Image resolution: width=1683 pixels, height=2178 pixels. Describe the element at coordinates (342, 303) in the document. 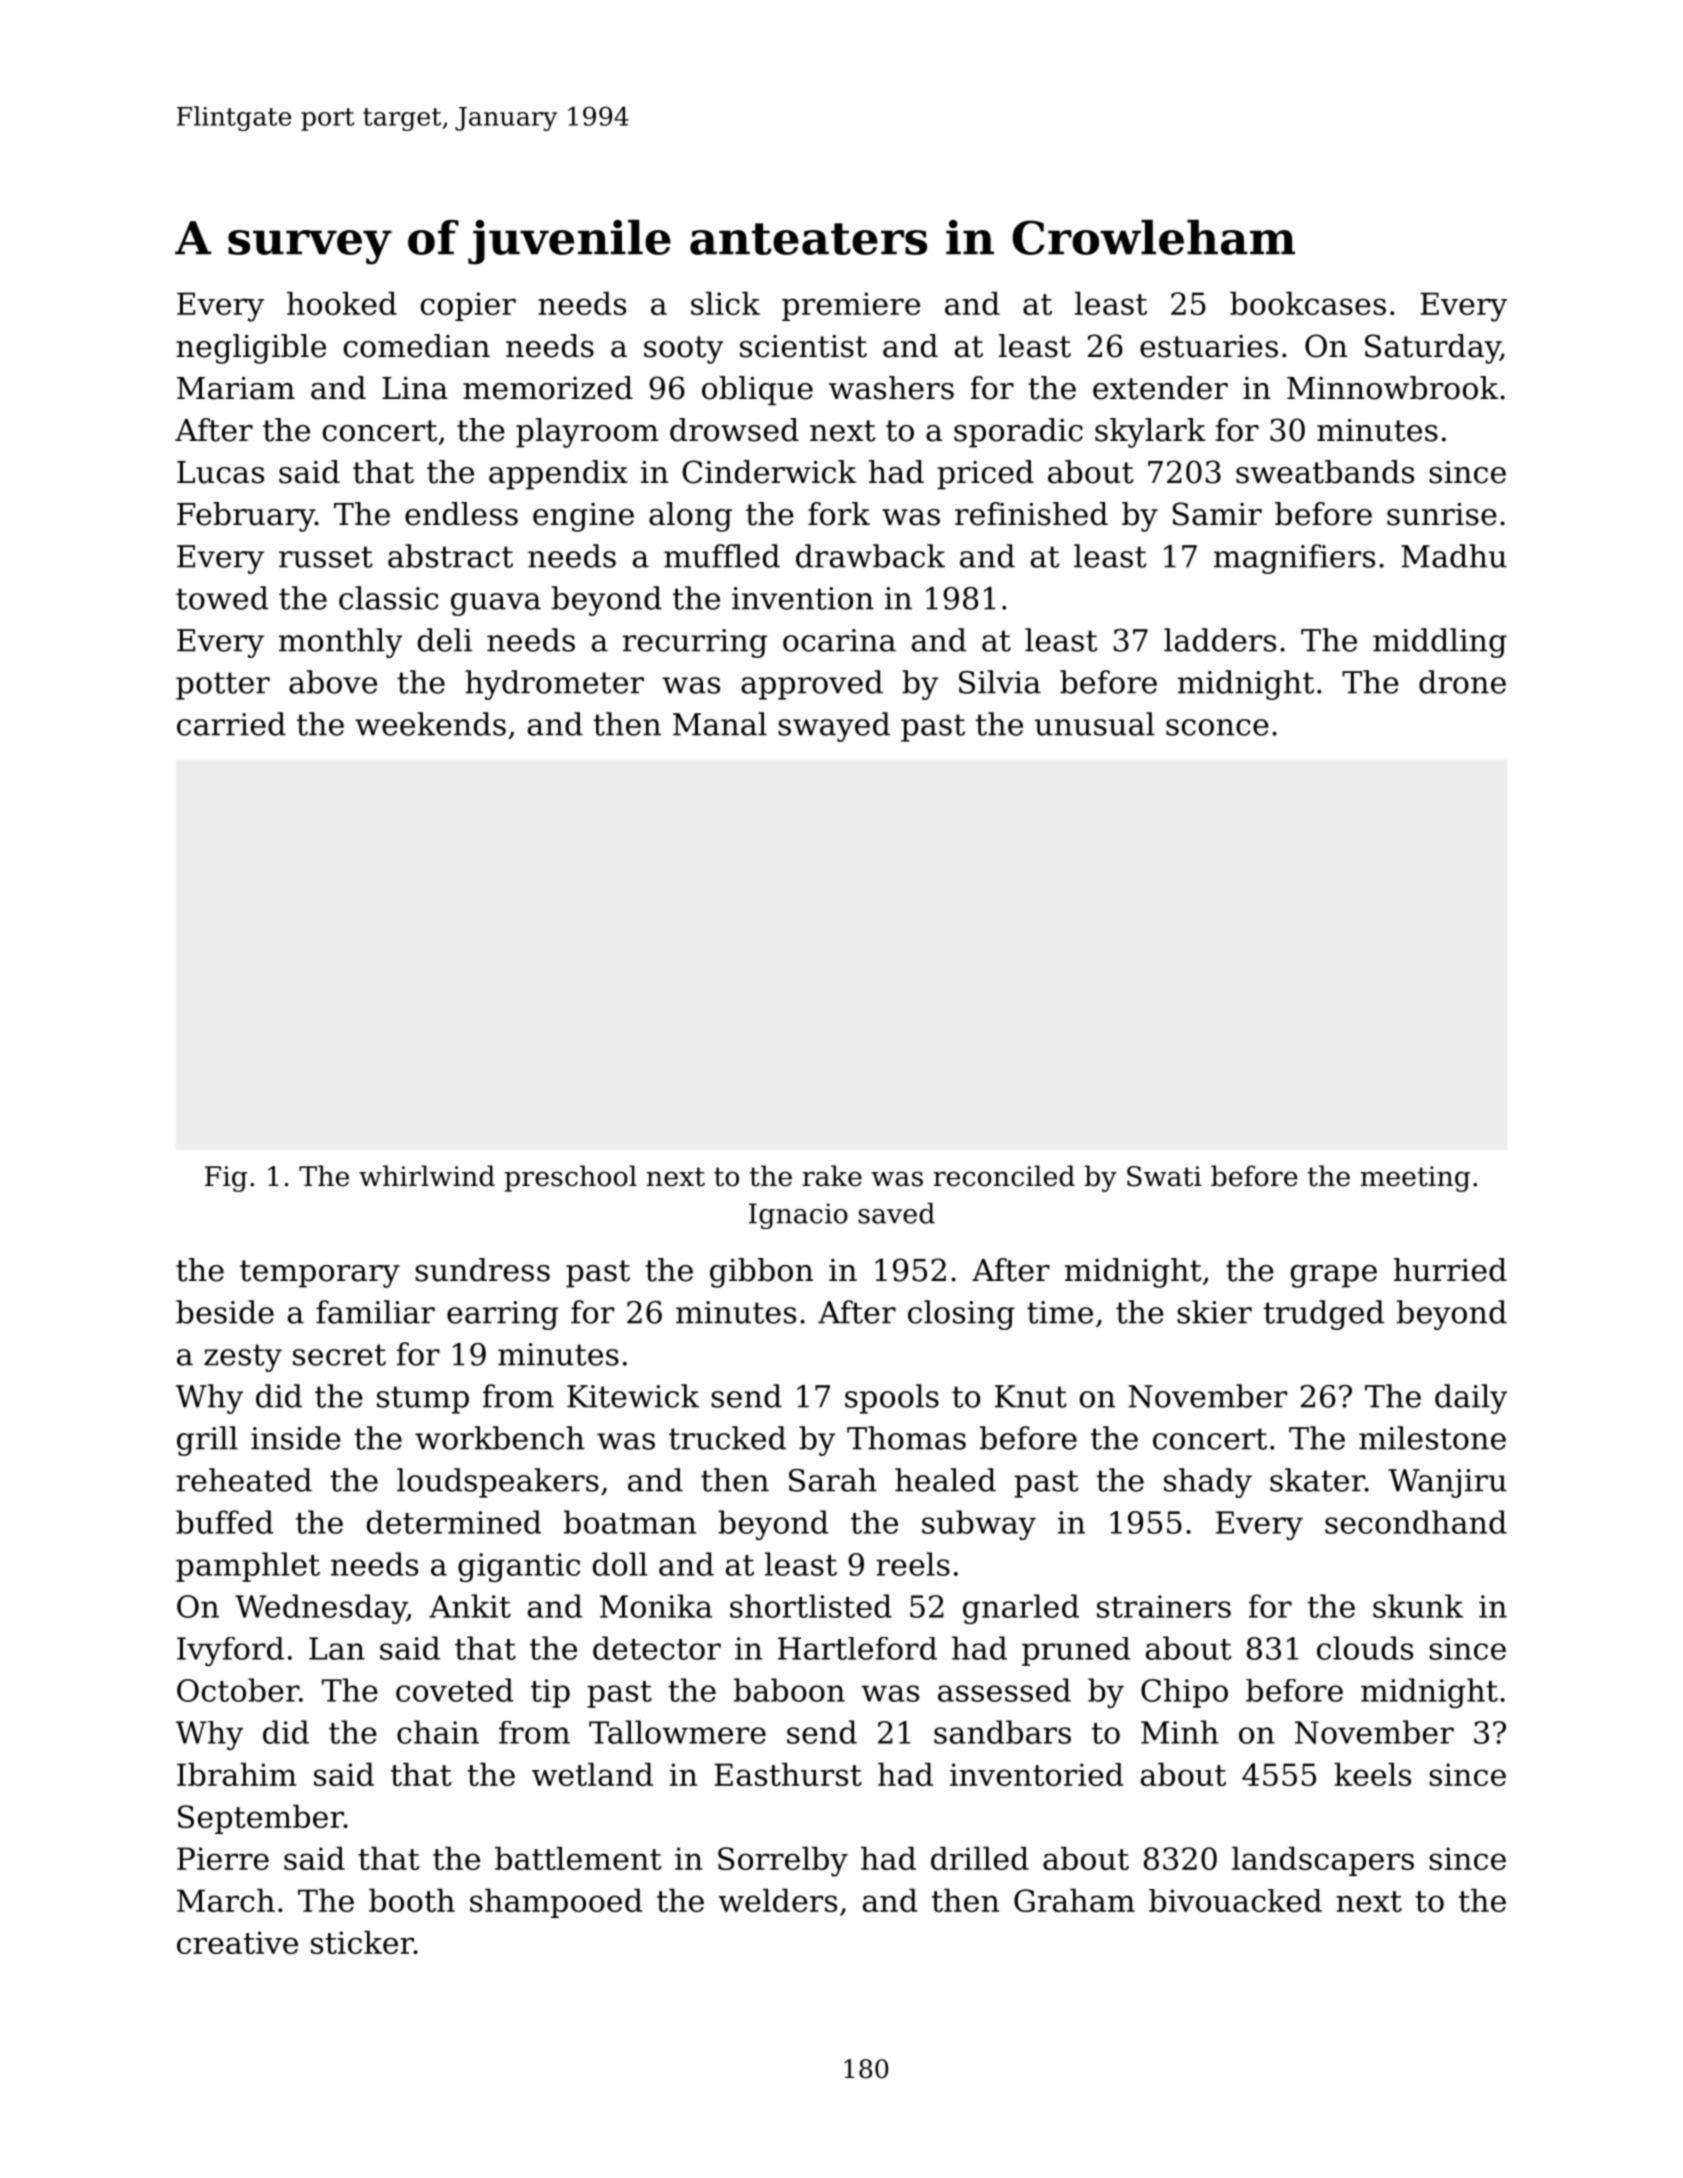

I see `hooked` at that location.
